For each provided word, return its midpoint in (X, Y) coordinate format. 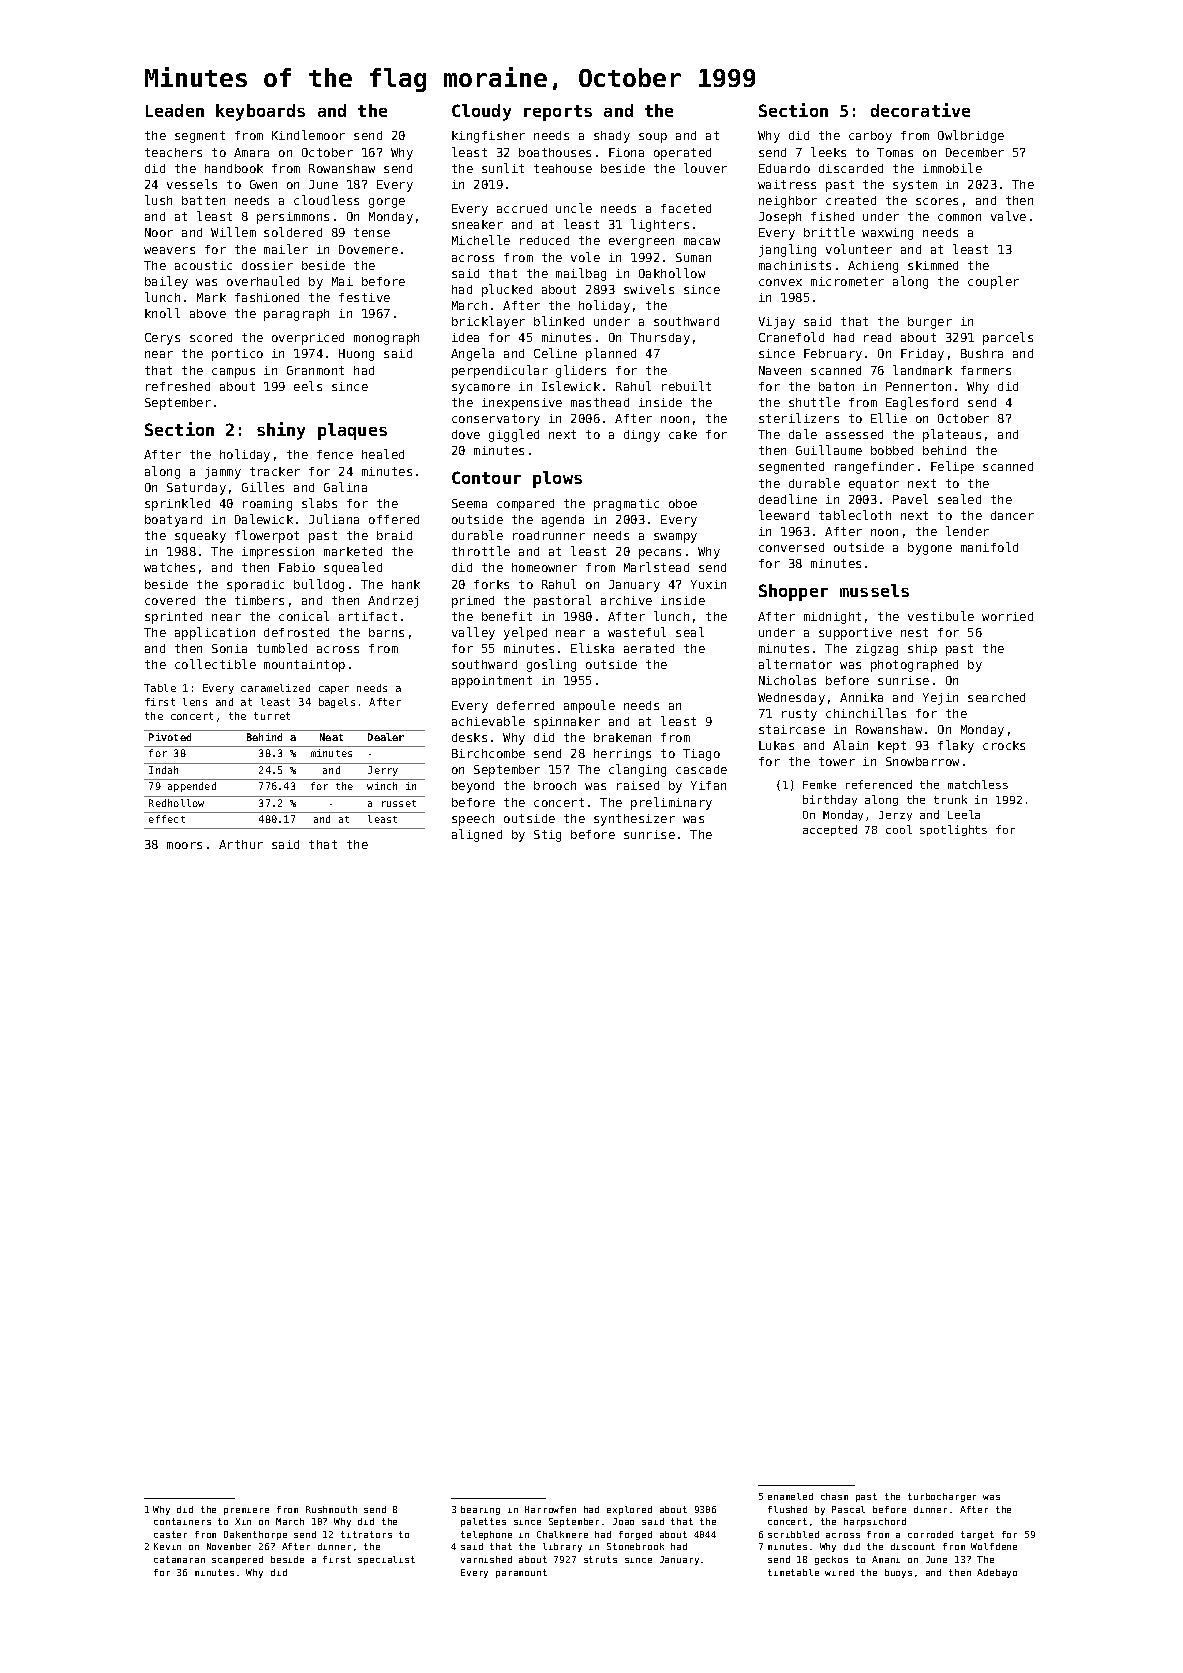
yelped (525, 633)
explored (629, 1510)
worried (1007, 616)
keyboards (260, 112)
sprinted (173, 618)
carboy (870, 137)
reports (558, 113)
